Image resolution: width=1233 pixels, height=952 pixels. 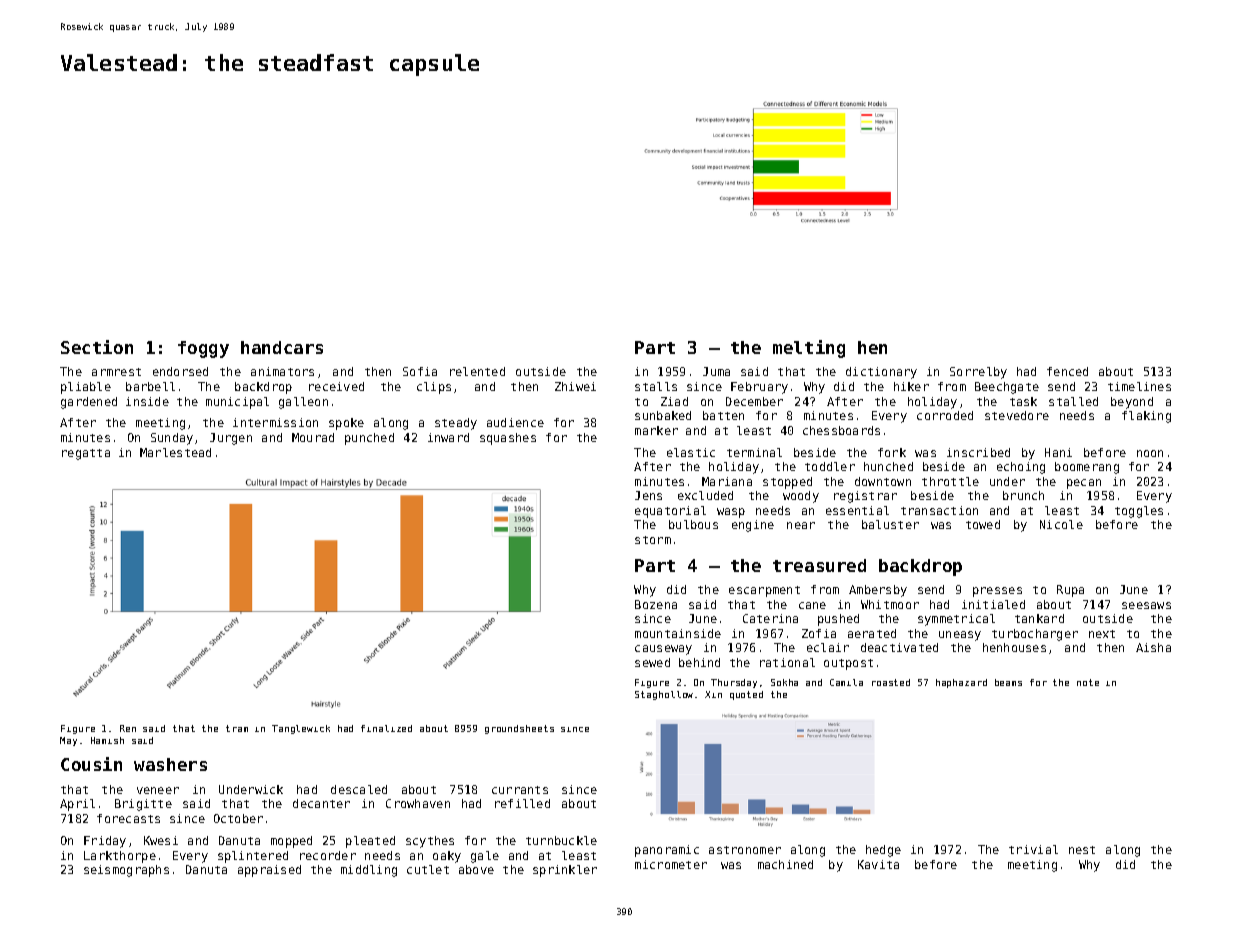 I want to click on sewed, so click(x=652, y=662).
